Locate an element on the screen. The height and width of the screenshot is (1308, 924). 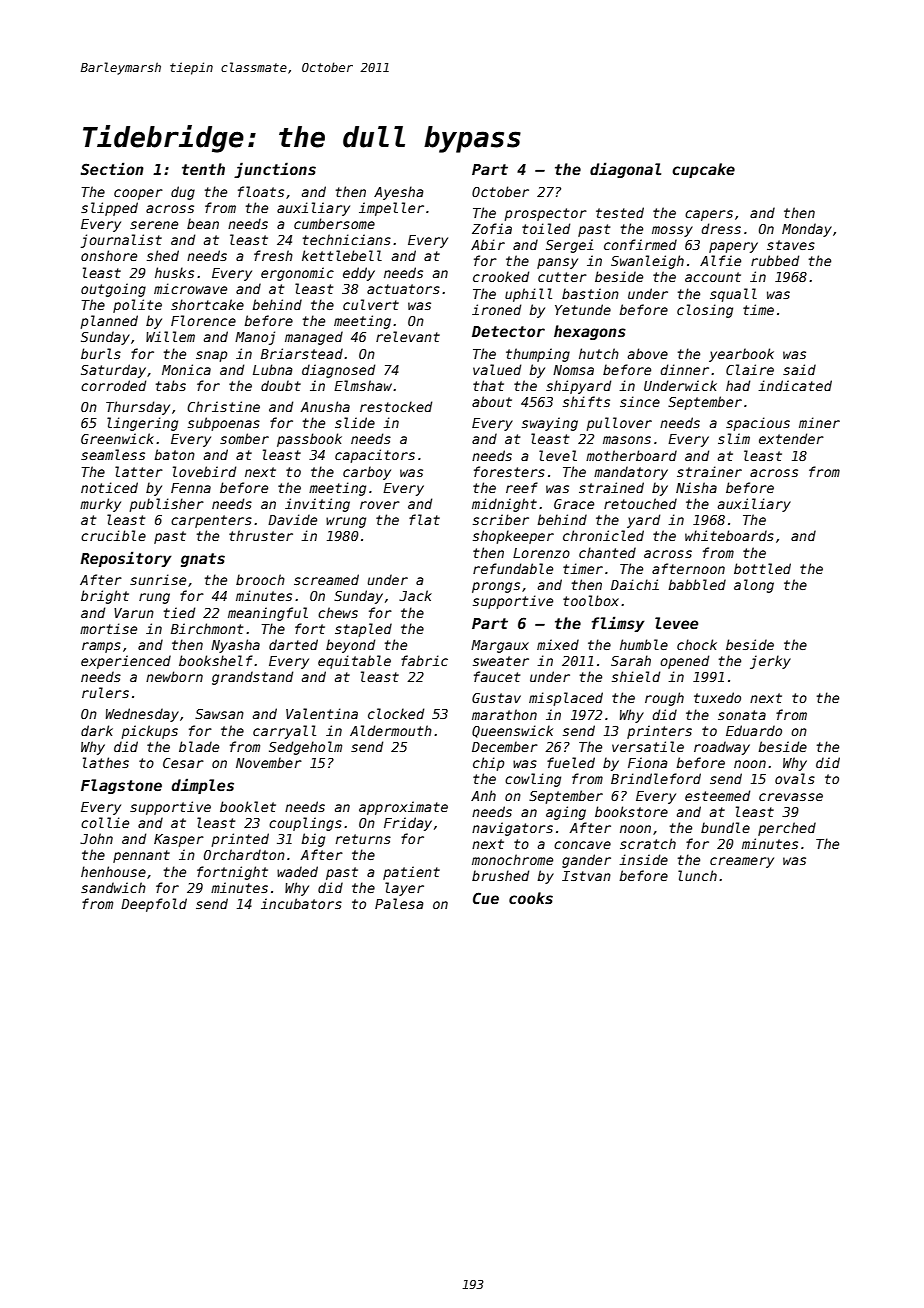
patient is located at coordinates (411, 873).
